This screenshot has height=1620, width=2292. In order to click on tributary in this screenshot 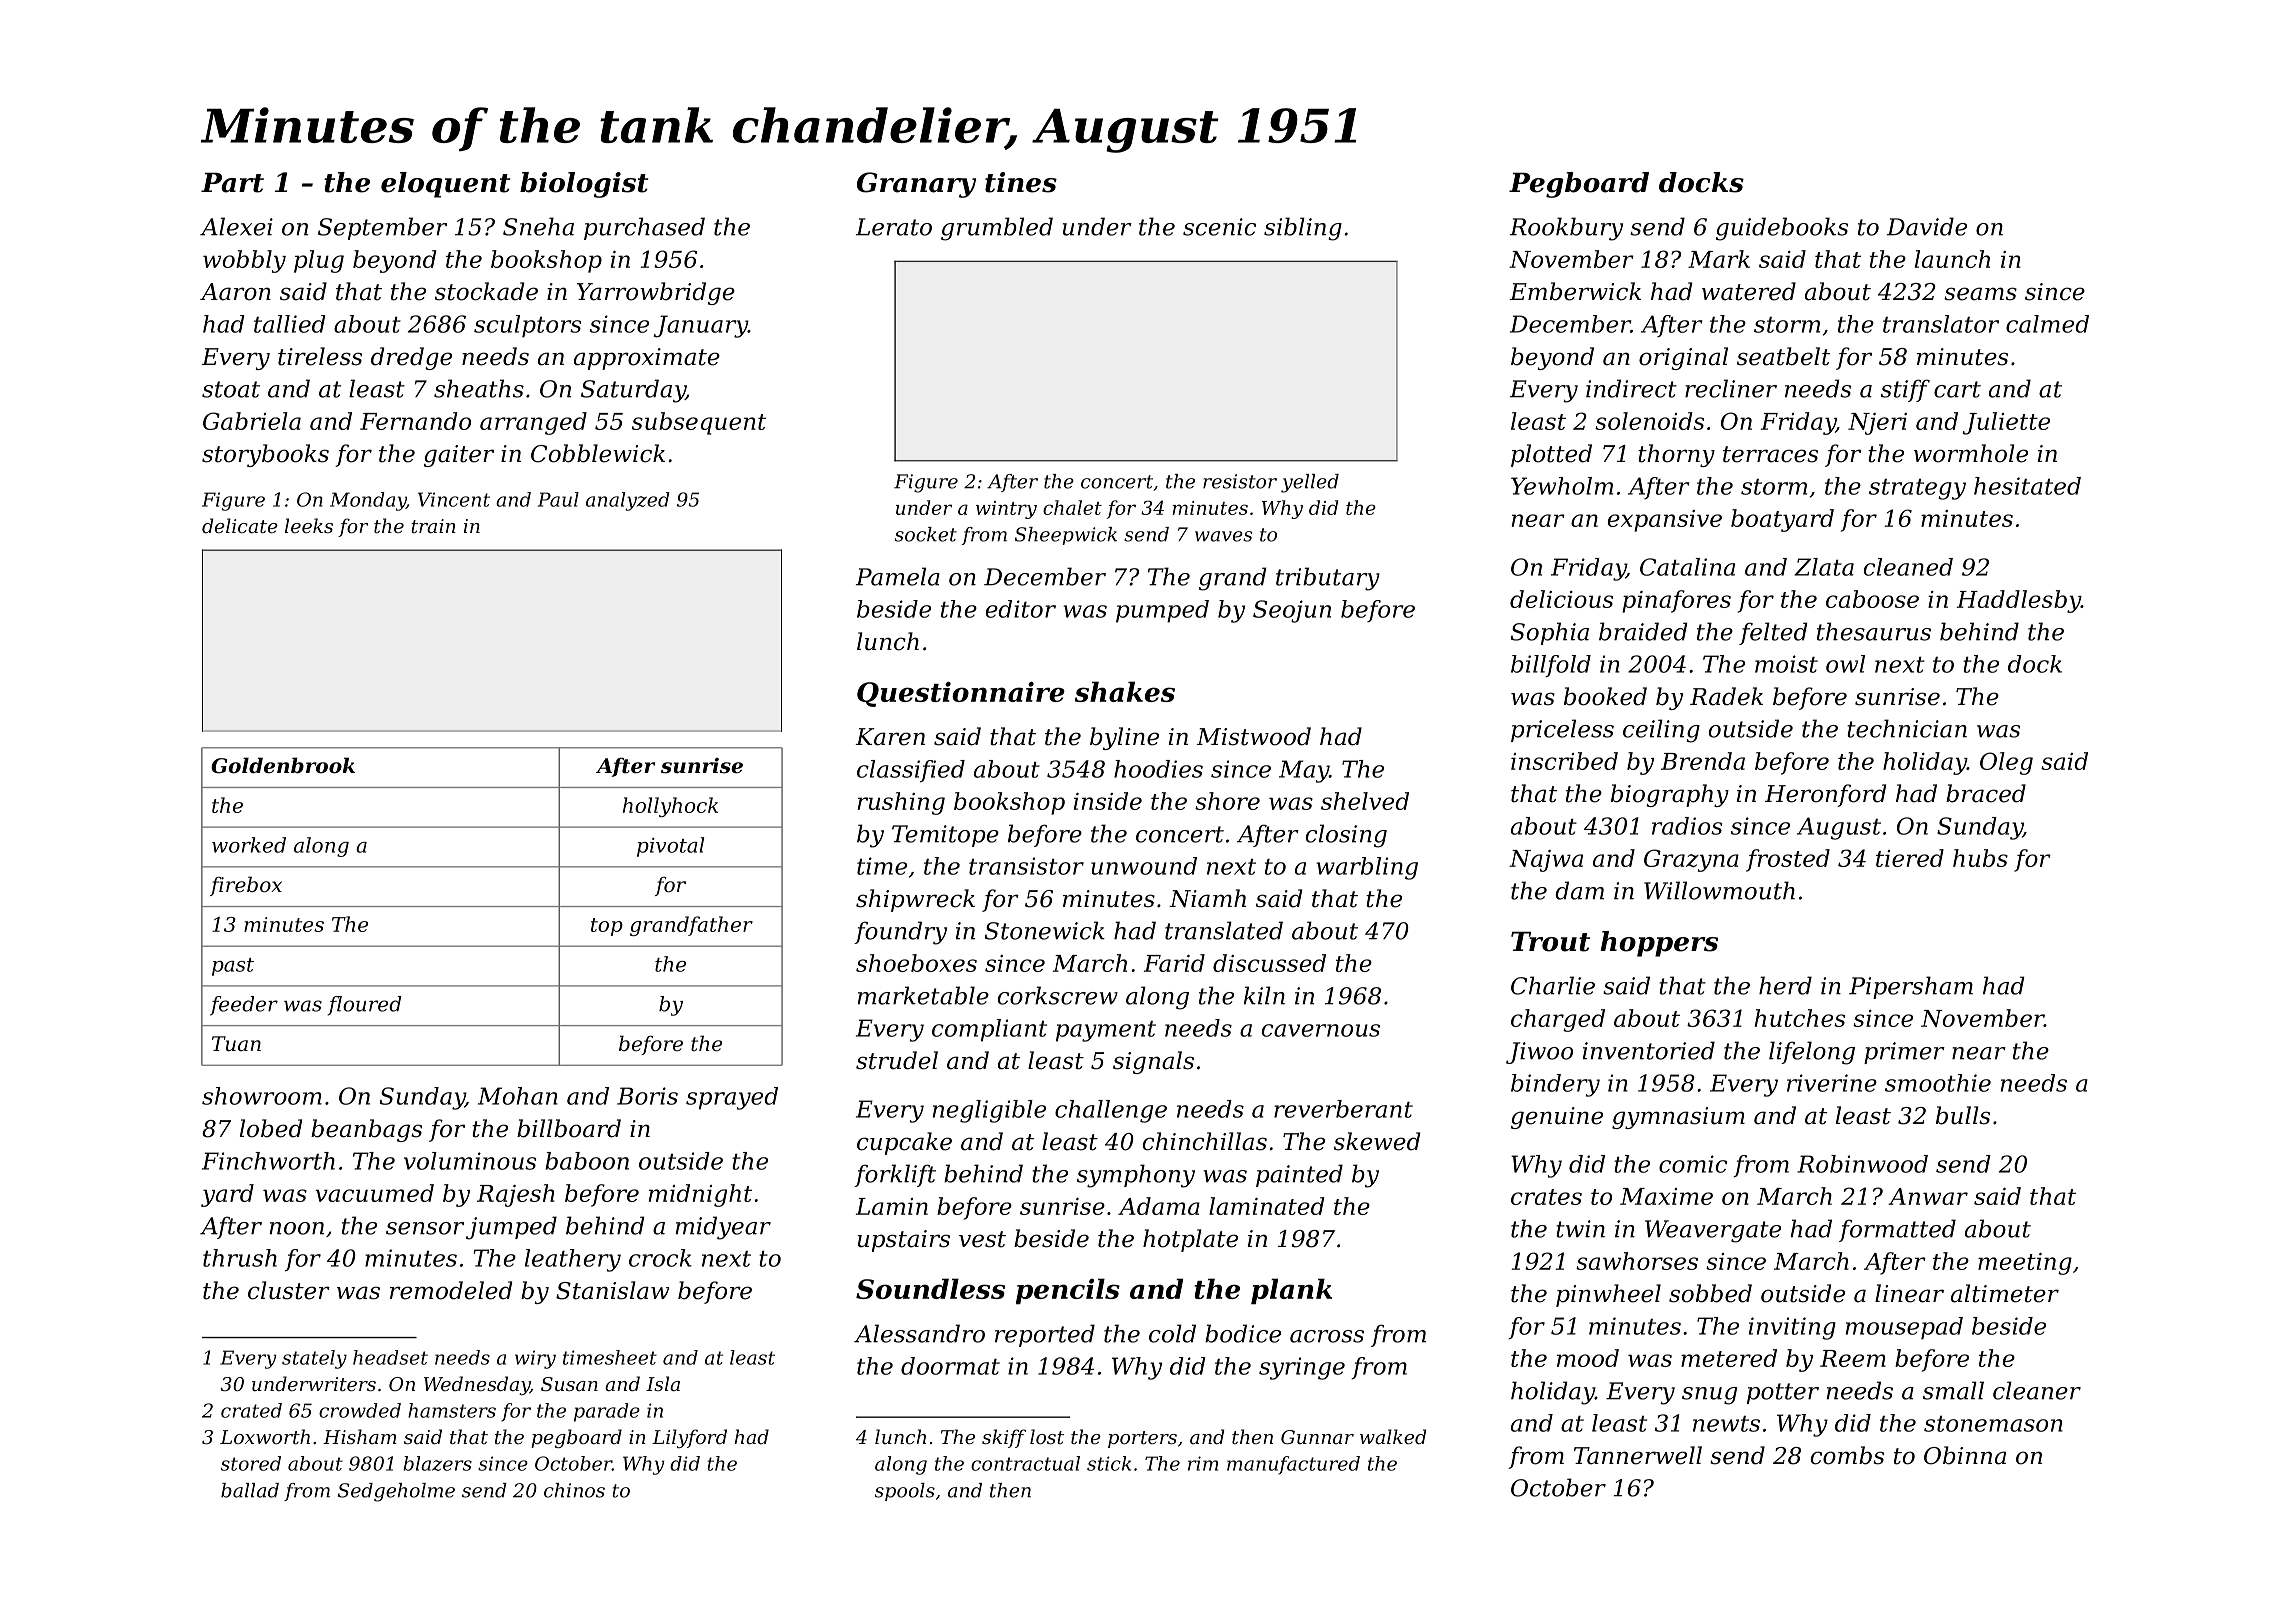, I will do `click(1328, 579)`.
